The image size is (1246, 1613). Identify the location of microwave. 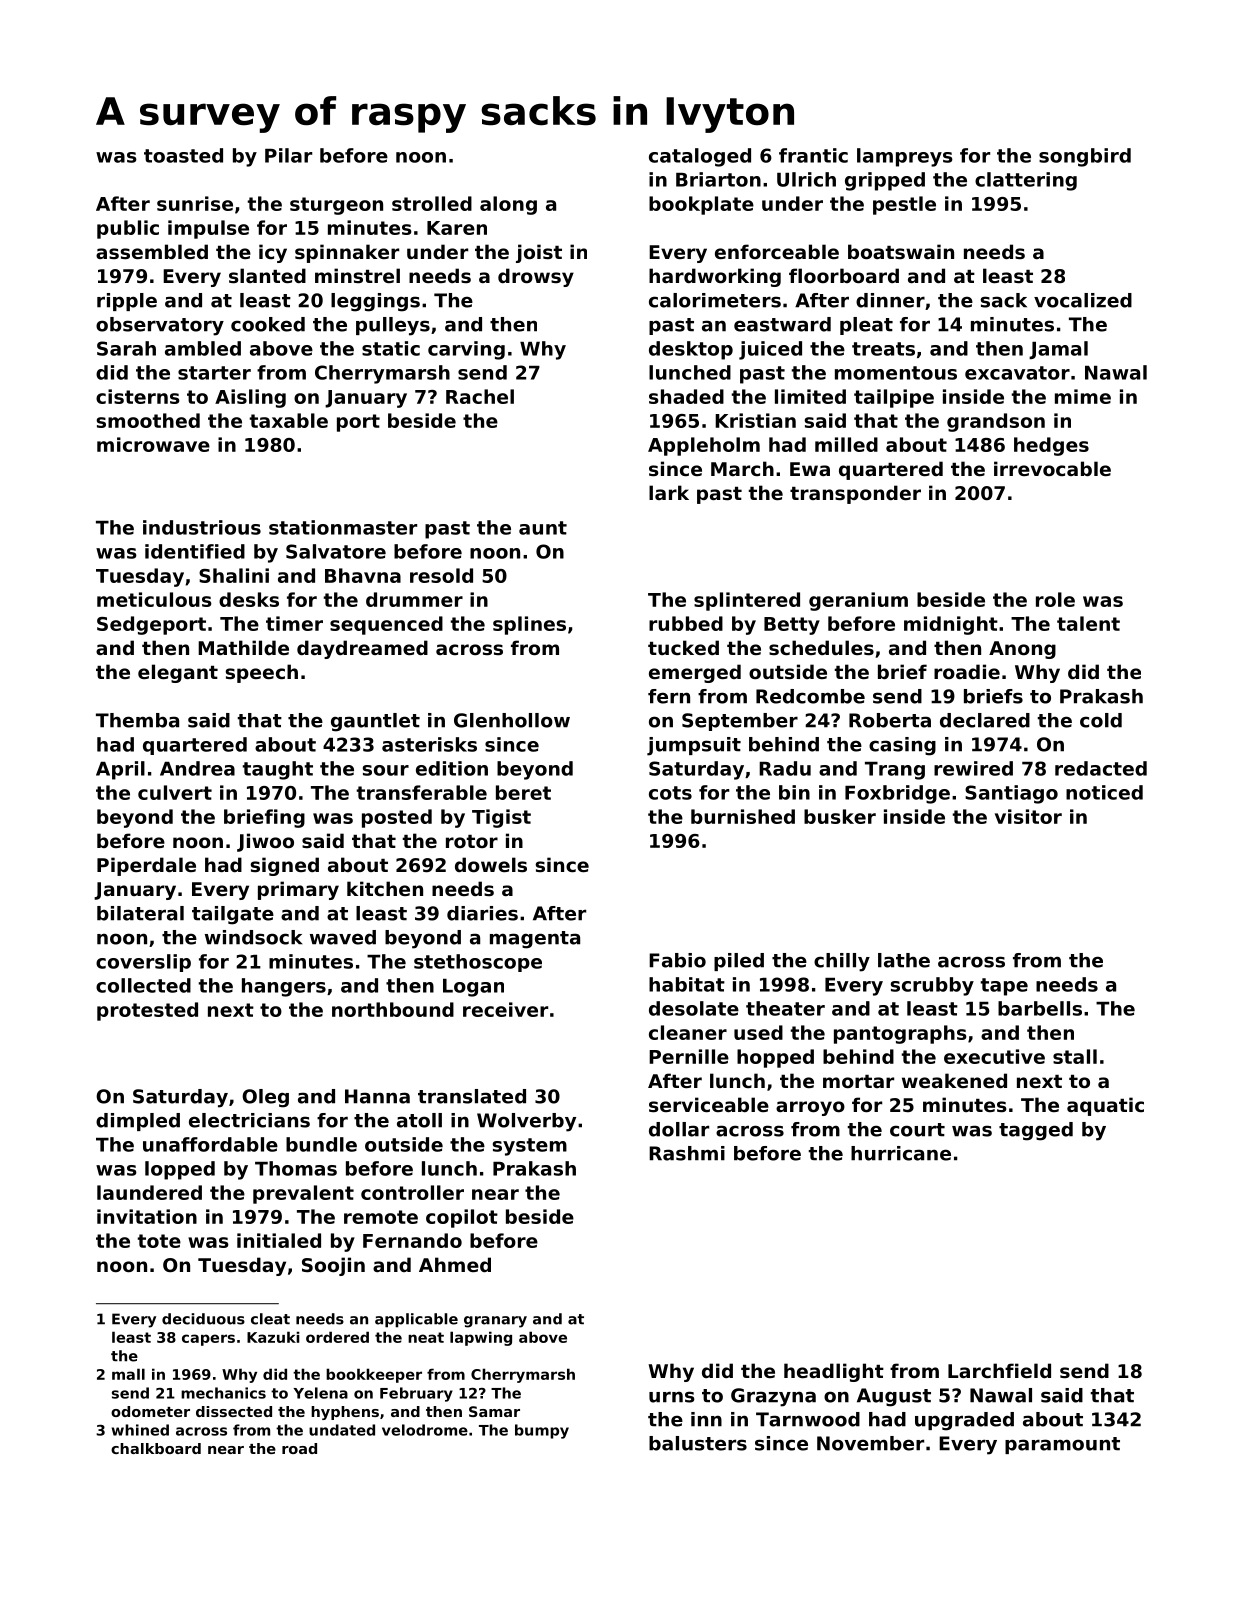
(153, 444).
